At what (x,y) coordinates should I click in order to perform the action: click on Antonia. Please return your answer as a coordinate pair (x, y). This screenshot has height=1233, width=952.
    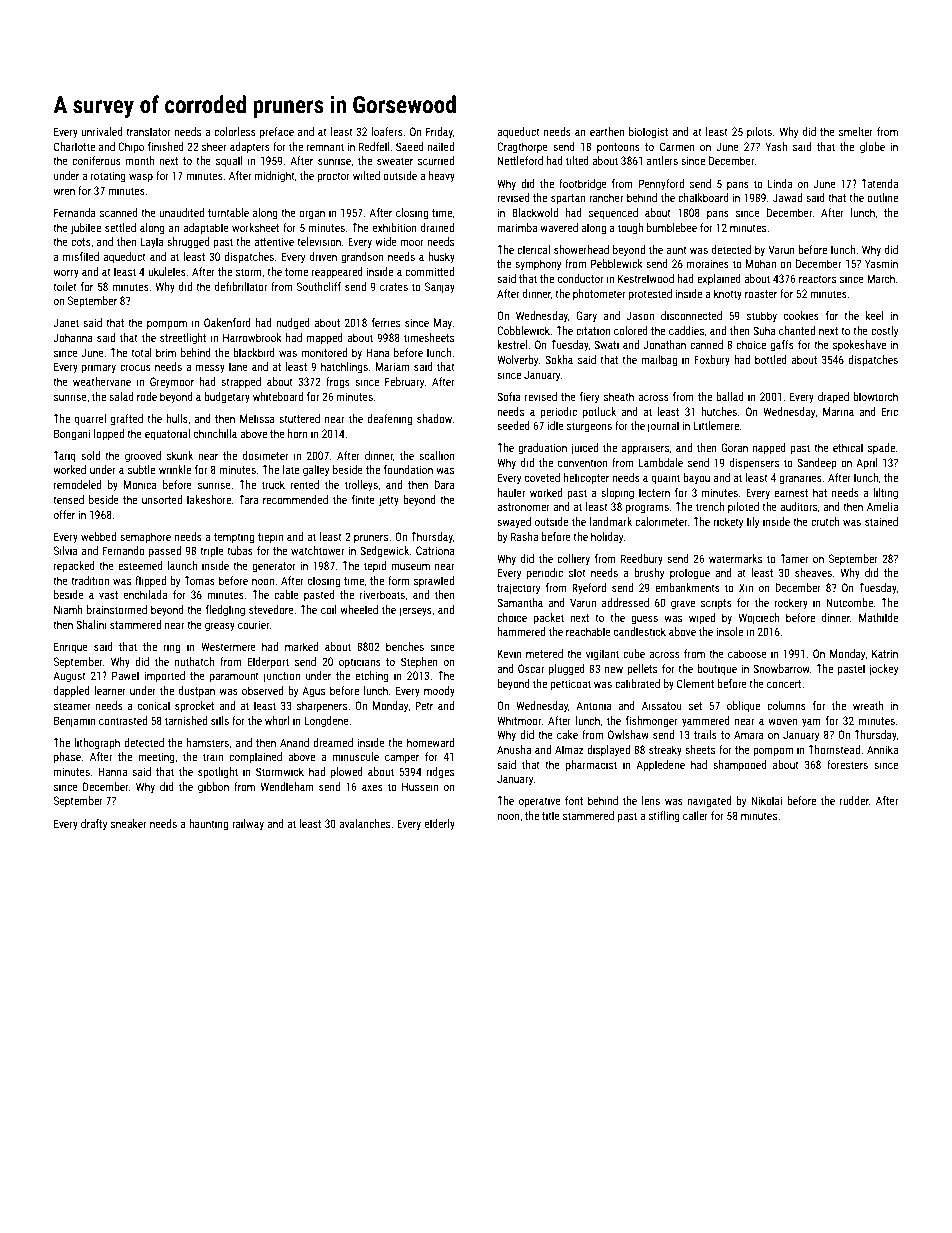
    Looking at the image, I should click on (594, 705).
